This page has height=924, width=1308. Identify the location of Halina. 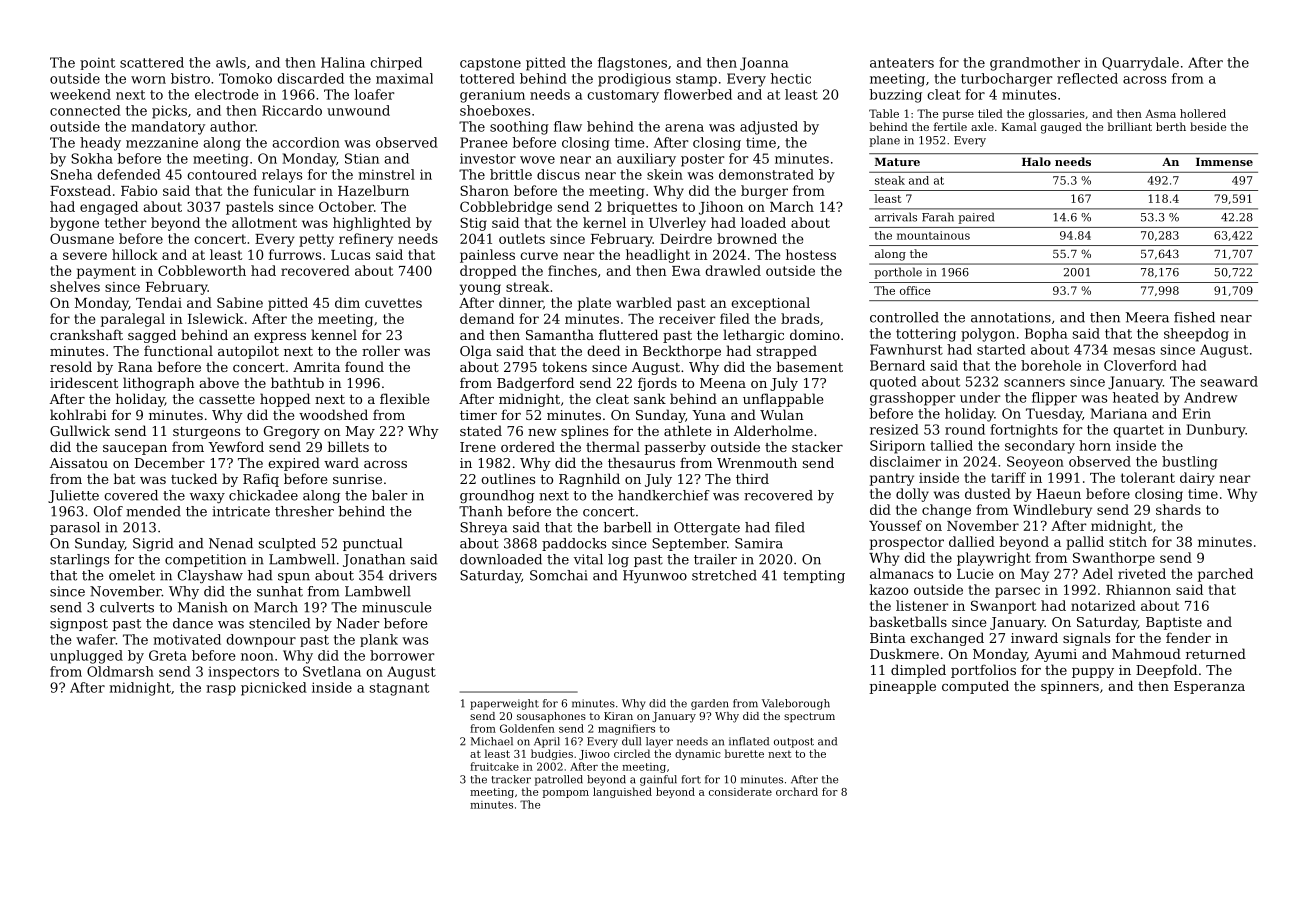
(343, 62).
